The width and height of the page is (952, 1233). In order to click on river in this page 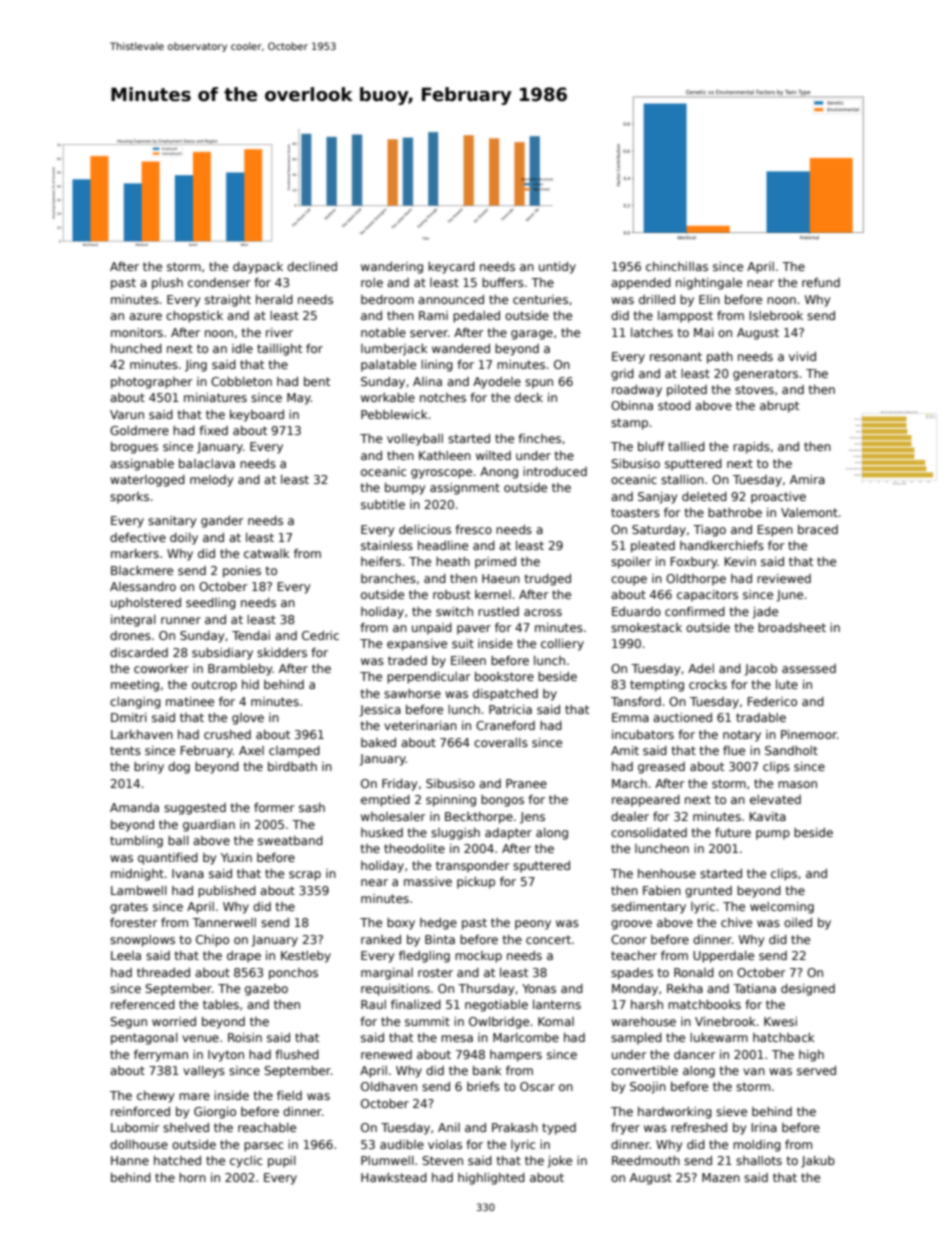, I will do `click(279, 332)`.
